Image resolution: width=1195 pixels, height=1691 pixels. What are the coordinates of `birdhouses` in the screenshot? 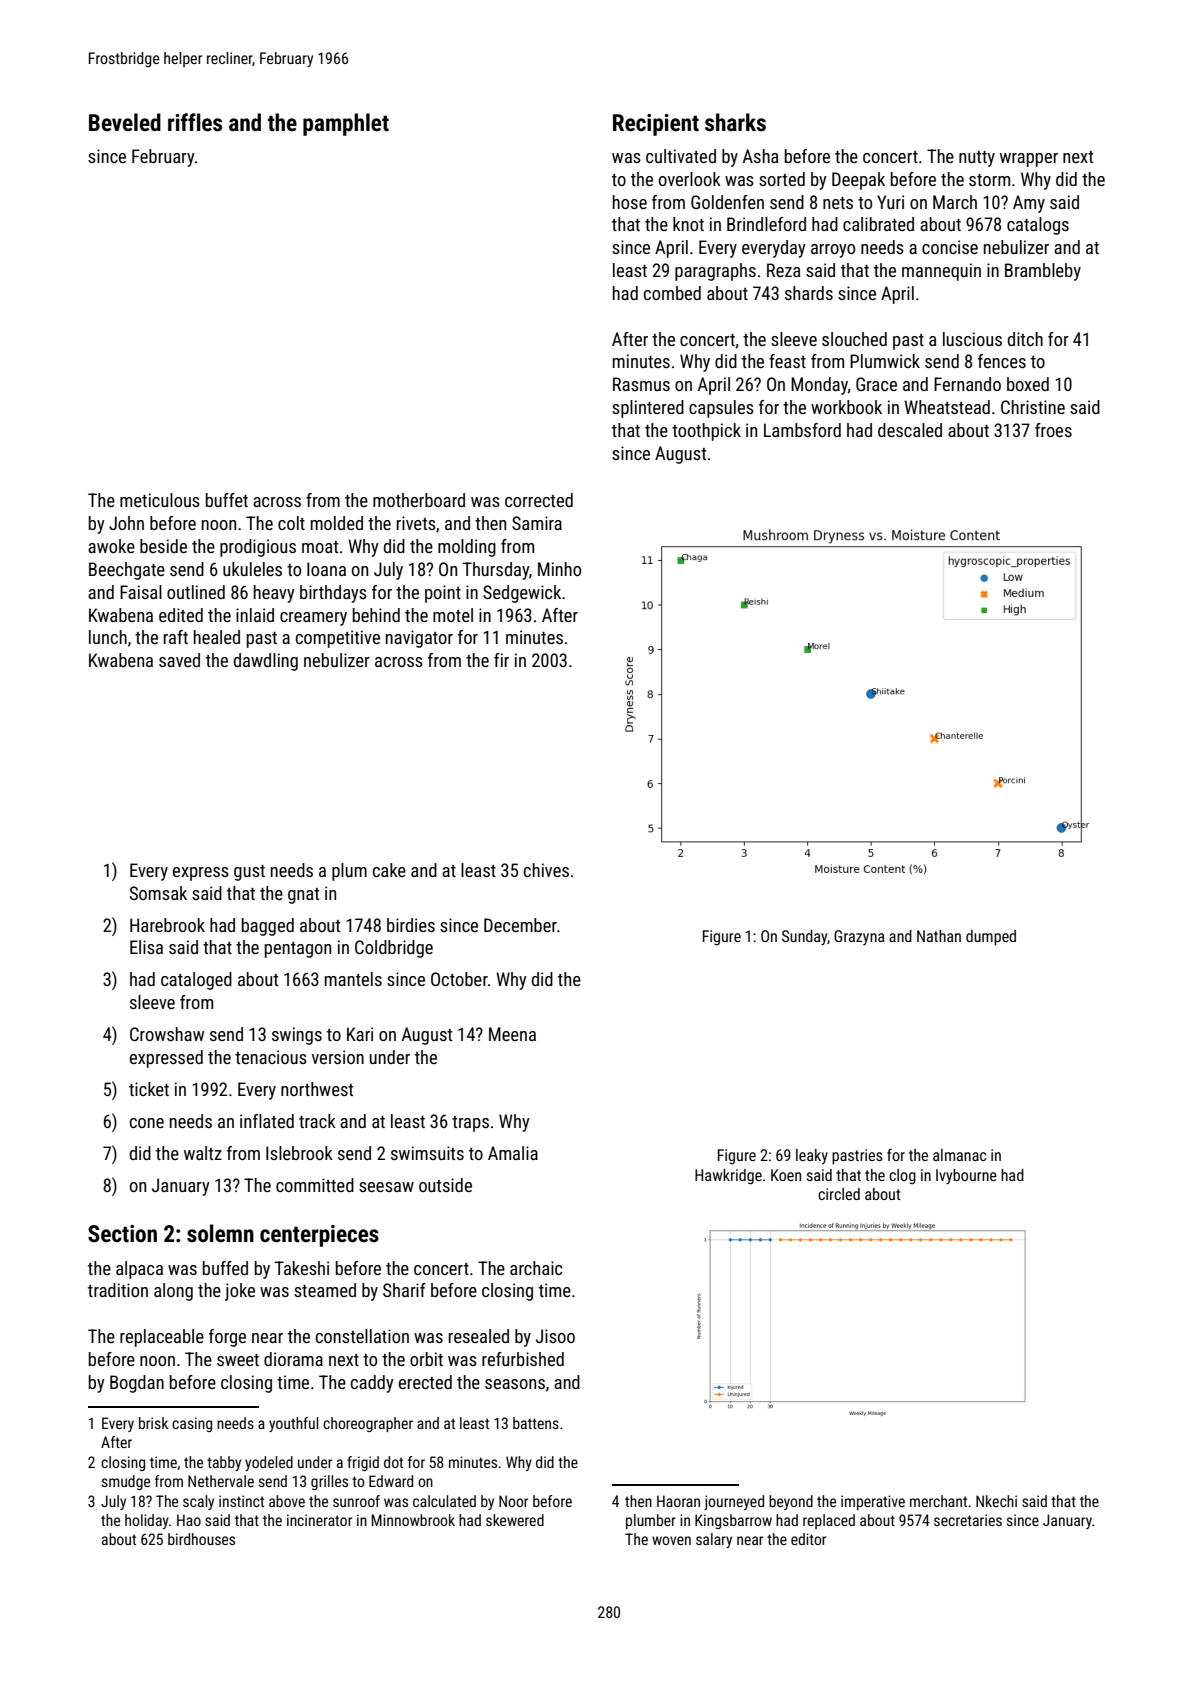 It's located at (201, 1539).
